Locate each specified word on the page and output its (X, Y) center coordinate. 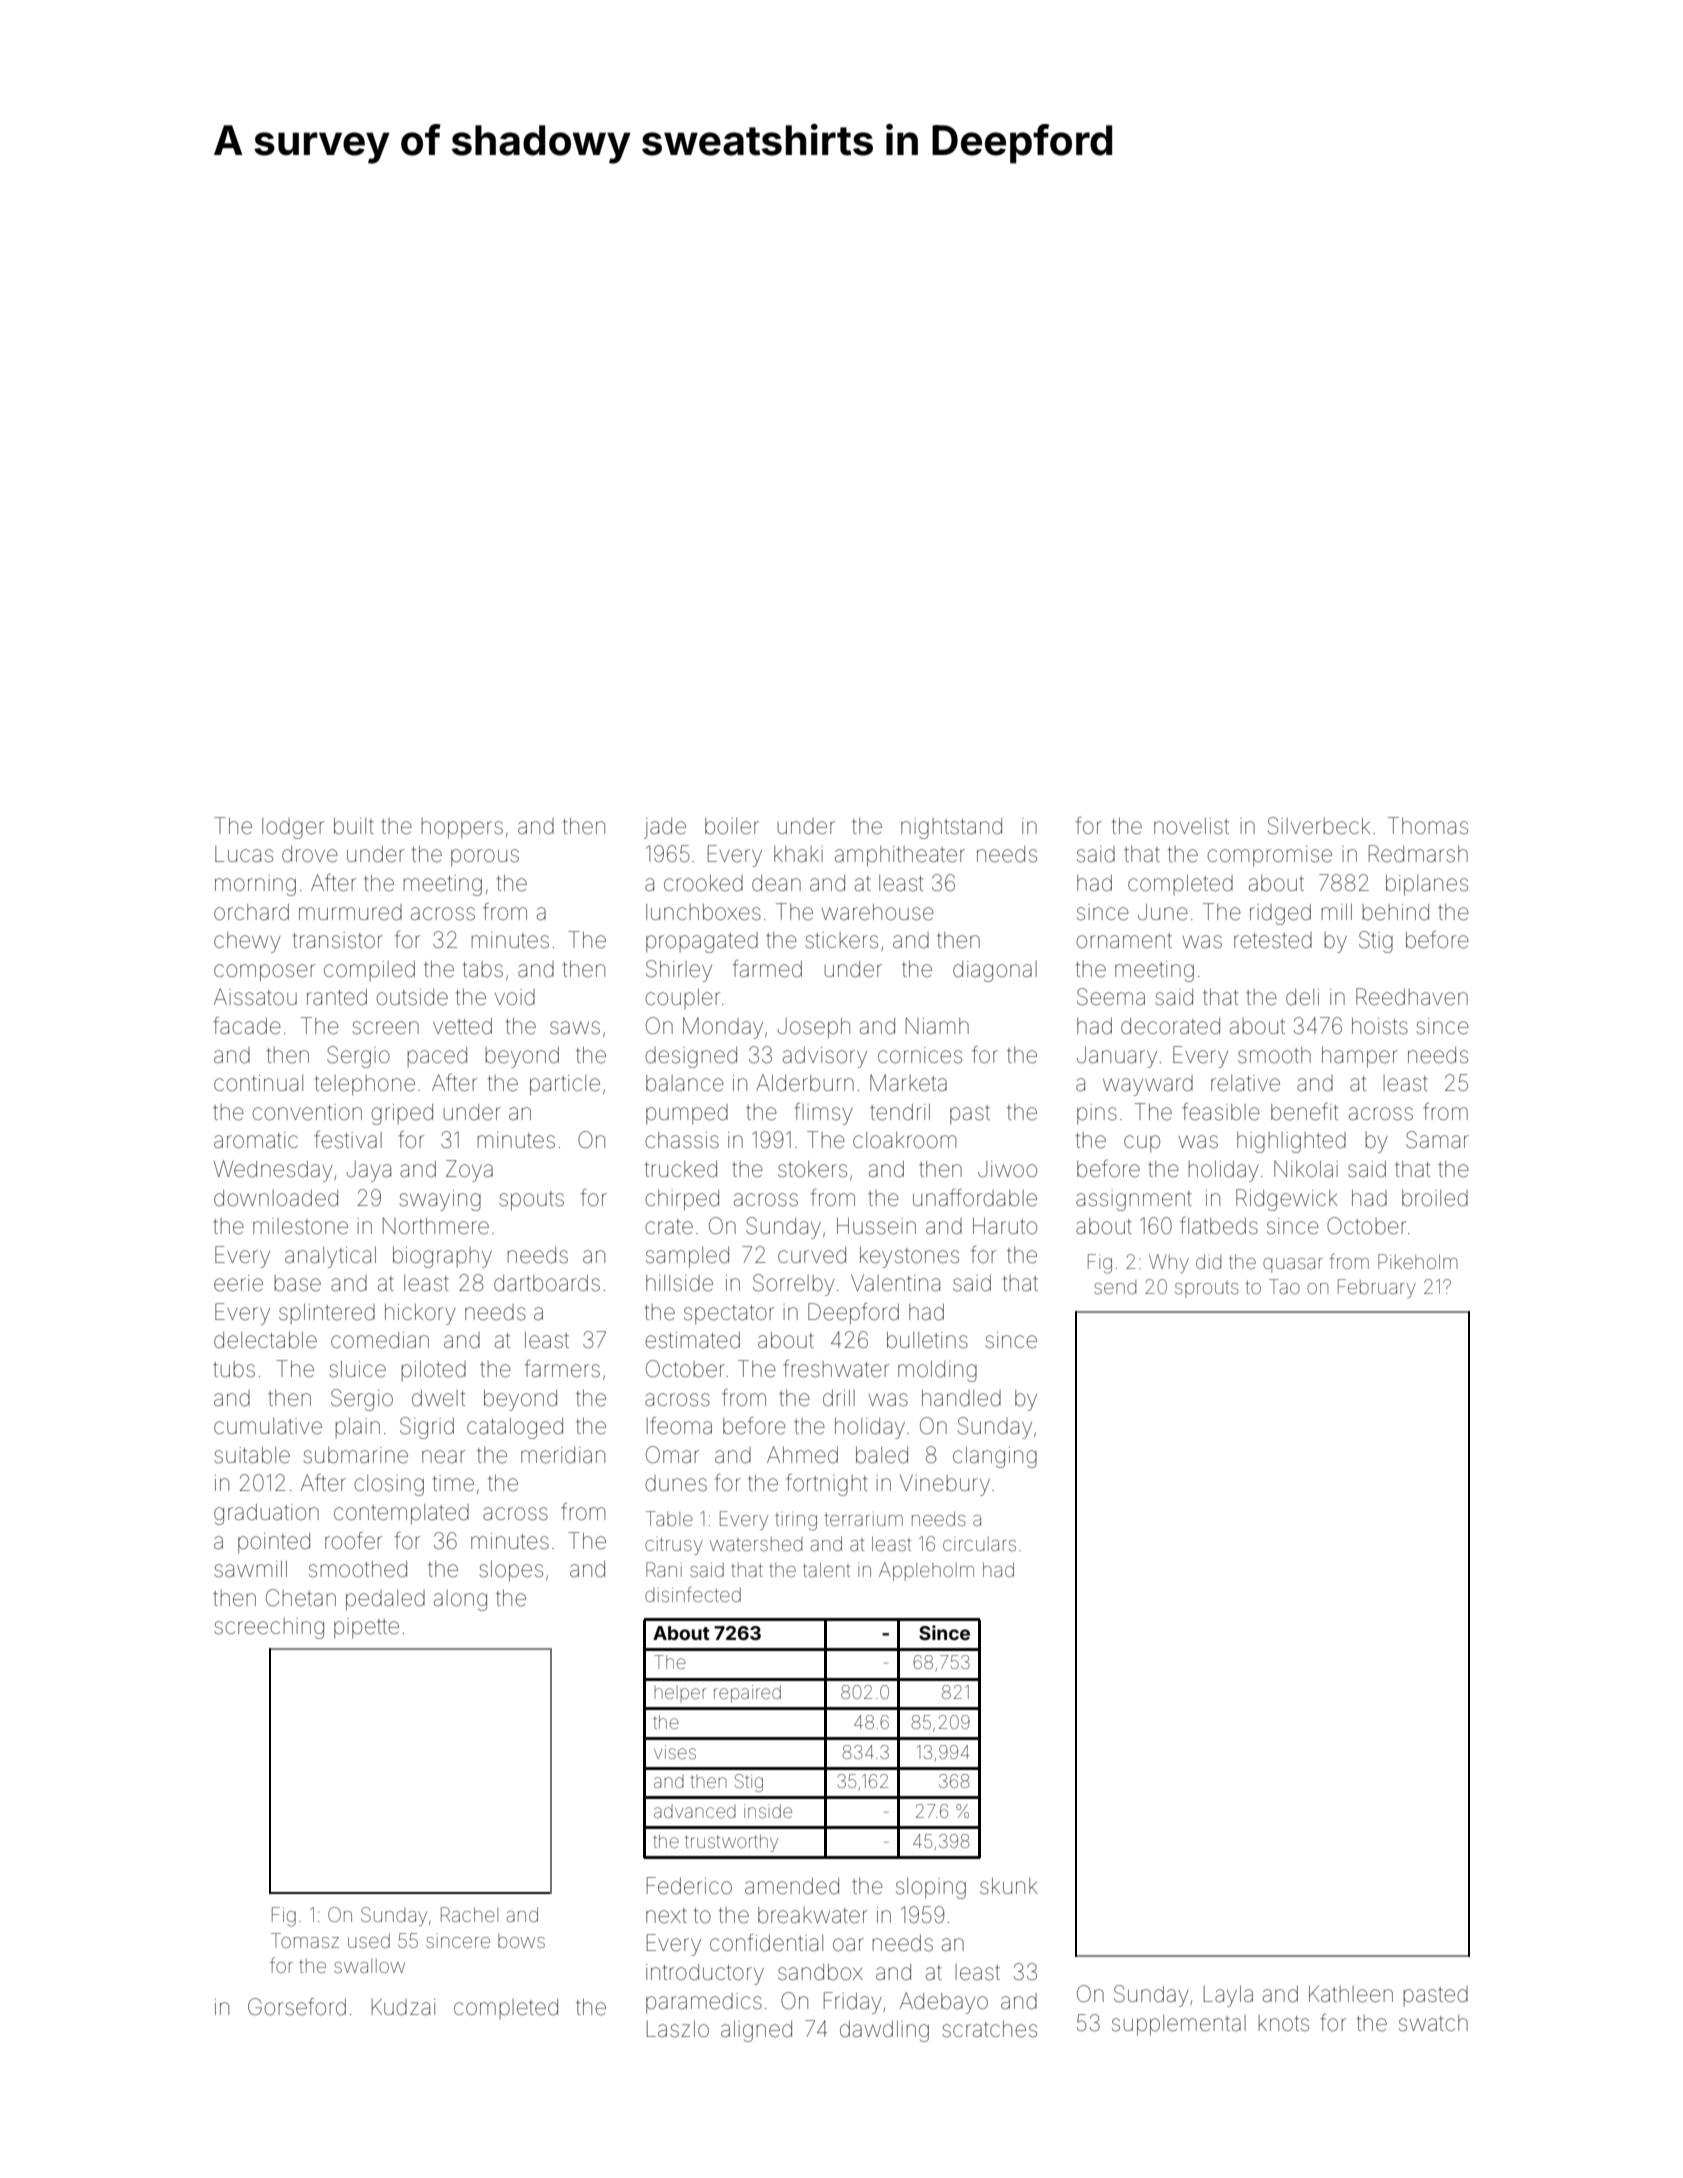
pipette (366, 1628)
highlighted (1291, 1142)
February (1377, 1288)
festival (348, 1140)
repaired (747, 1694)
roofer (353, 1541)
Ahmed (802, 1455)
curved (812, 1255)
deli (1302, 997)
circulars (979, 1544)
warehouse (878, 912)
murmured (350, 912)
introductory (705, 1974)
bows (521, 1941)
